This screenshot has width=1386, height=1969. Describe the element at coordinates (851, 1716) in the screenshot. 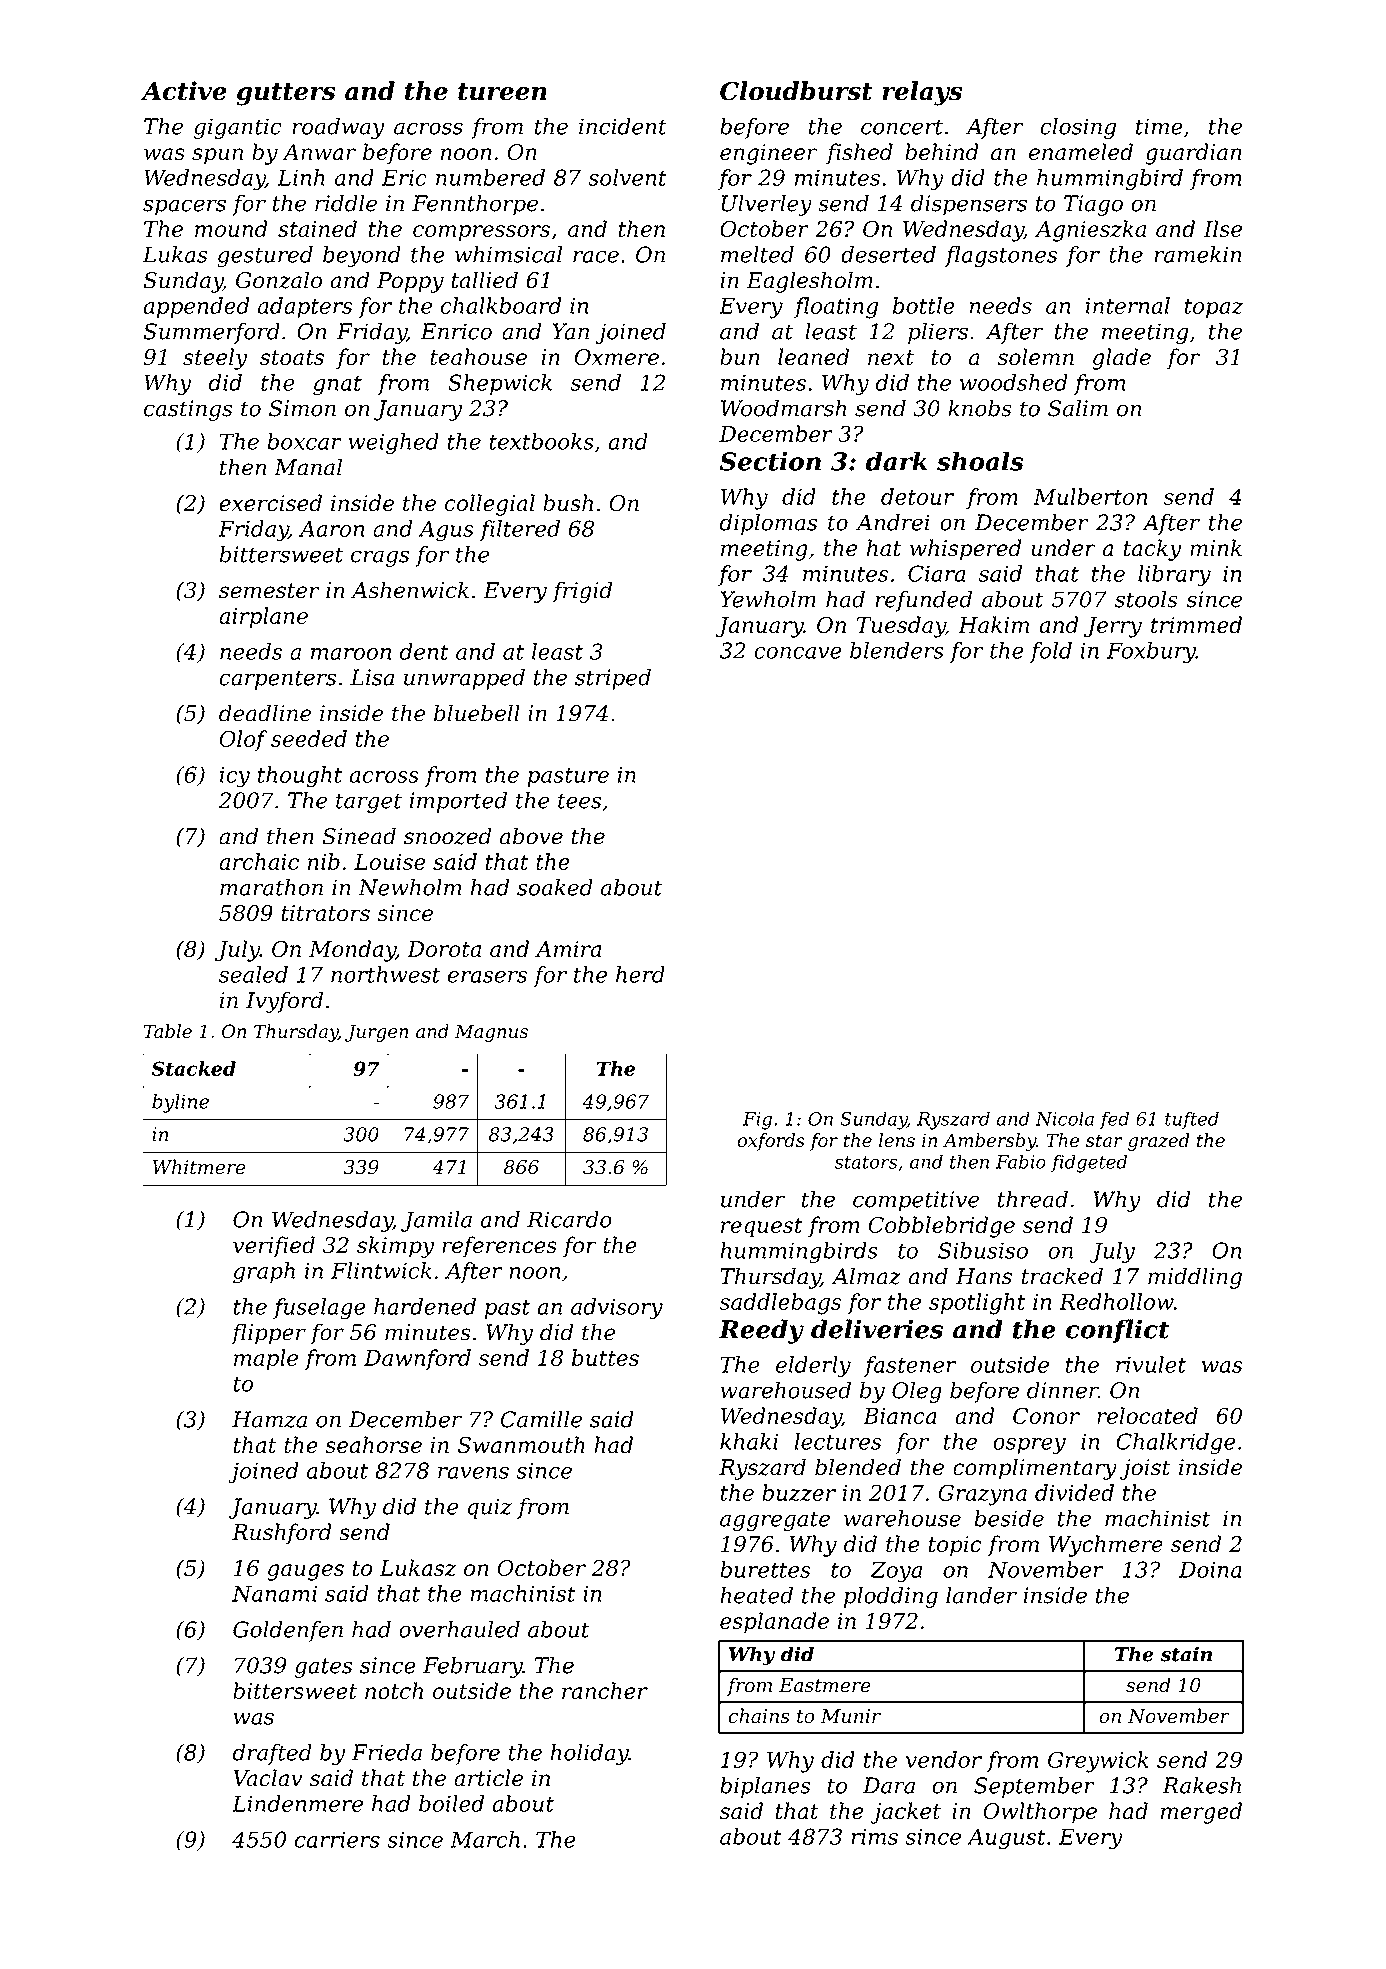

I see `Munir` at that location.
